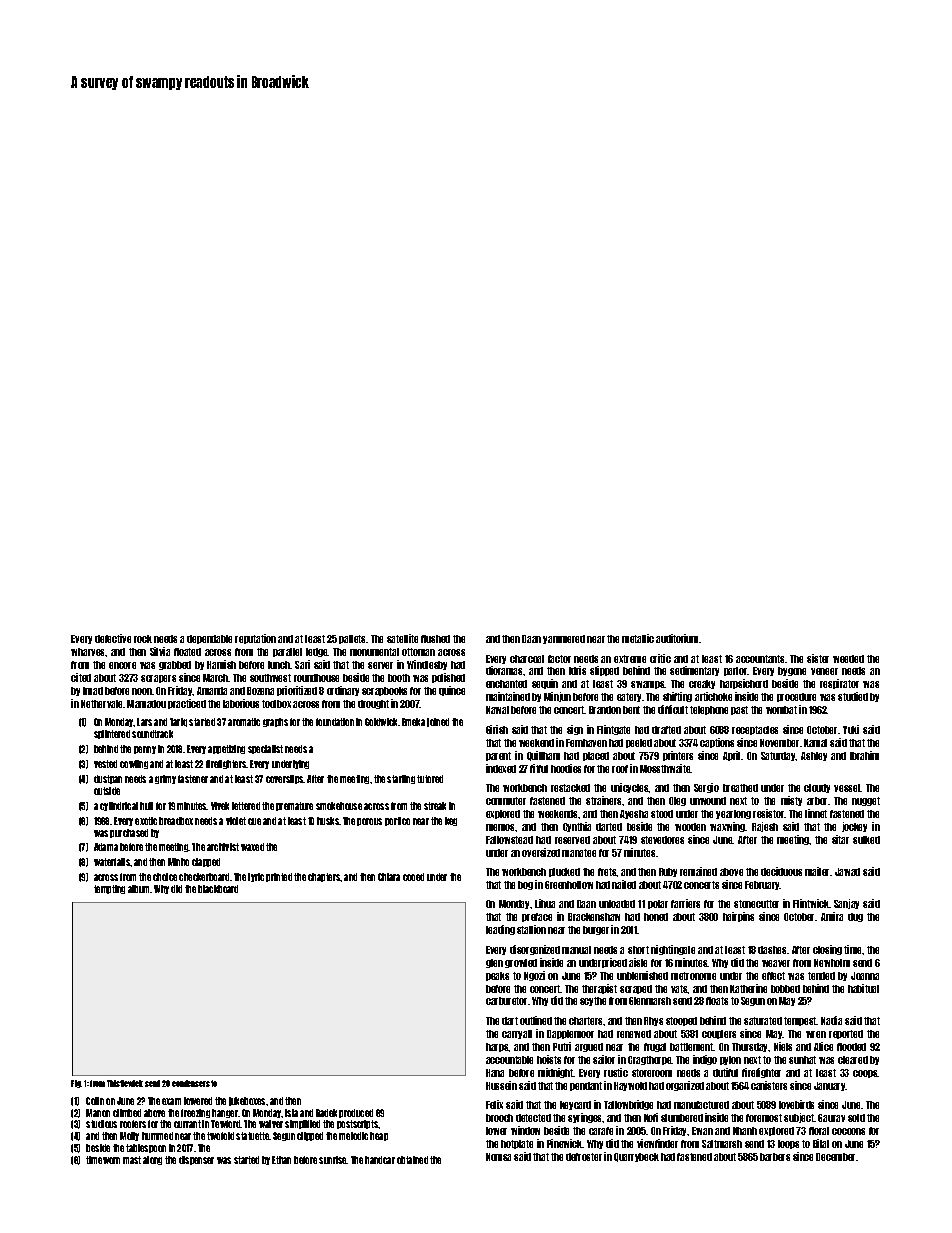 The width and height of the screenshot is (952, 1233). I want to click on Nomsa, so click(498, 1157).
